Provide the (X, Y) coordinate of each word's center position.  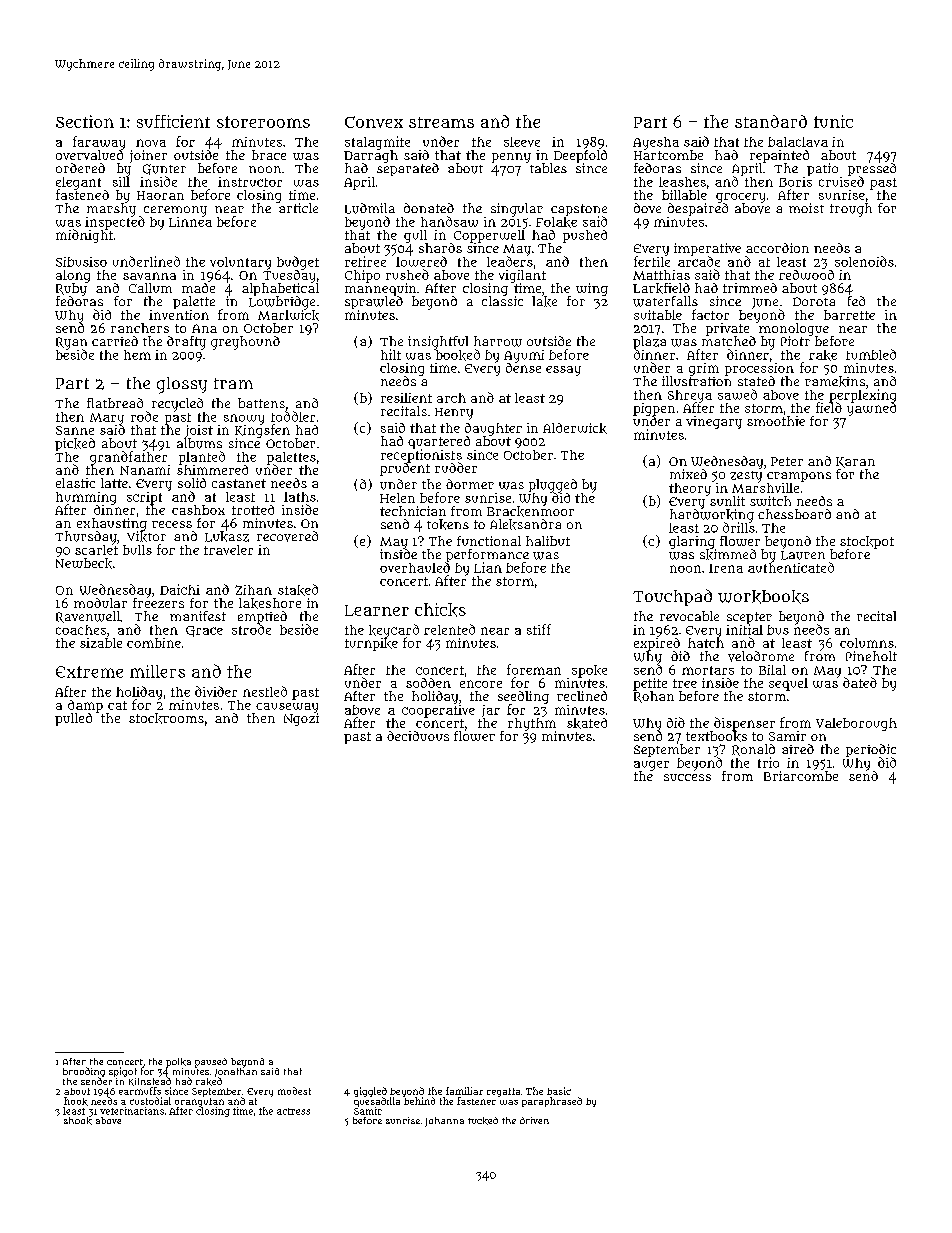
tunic (833, 121)
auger (651, 766)
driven (534, 1120)
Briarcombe (801, 776)
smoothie (776, 421)
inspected (115, 223)
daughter (493, 429)
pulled (73, 719)
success (687, 777)
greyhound (245, 343)
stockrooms (166, 718)
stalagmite (377, 143)
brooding (84, 1072)
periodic (871, 750)
